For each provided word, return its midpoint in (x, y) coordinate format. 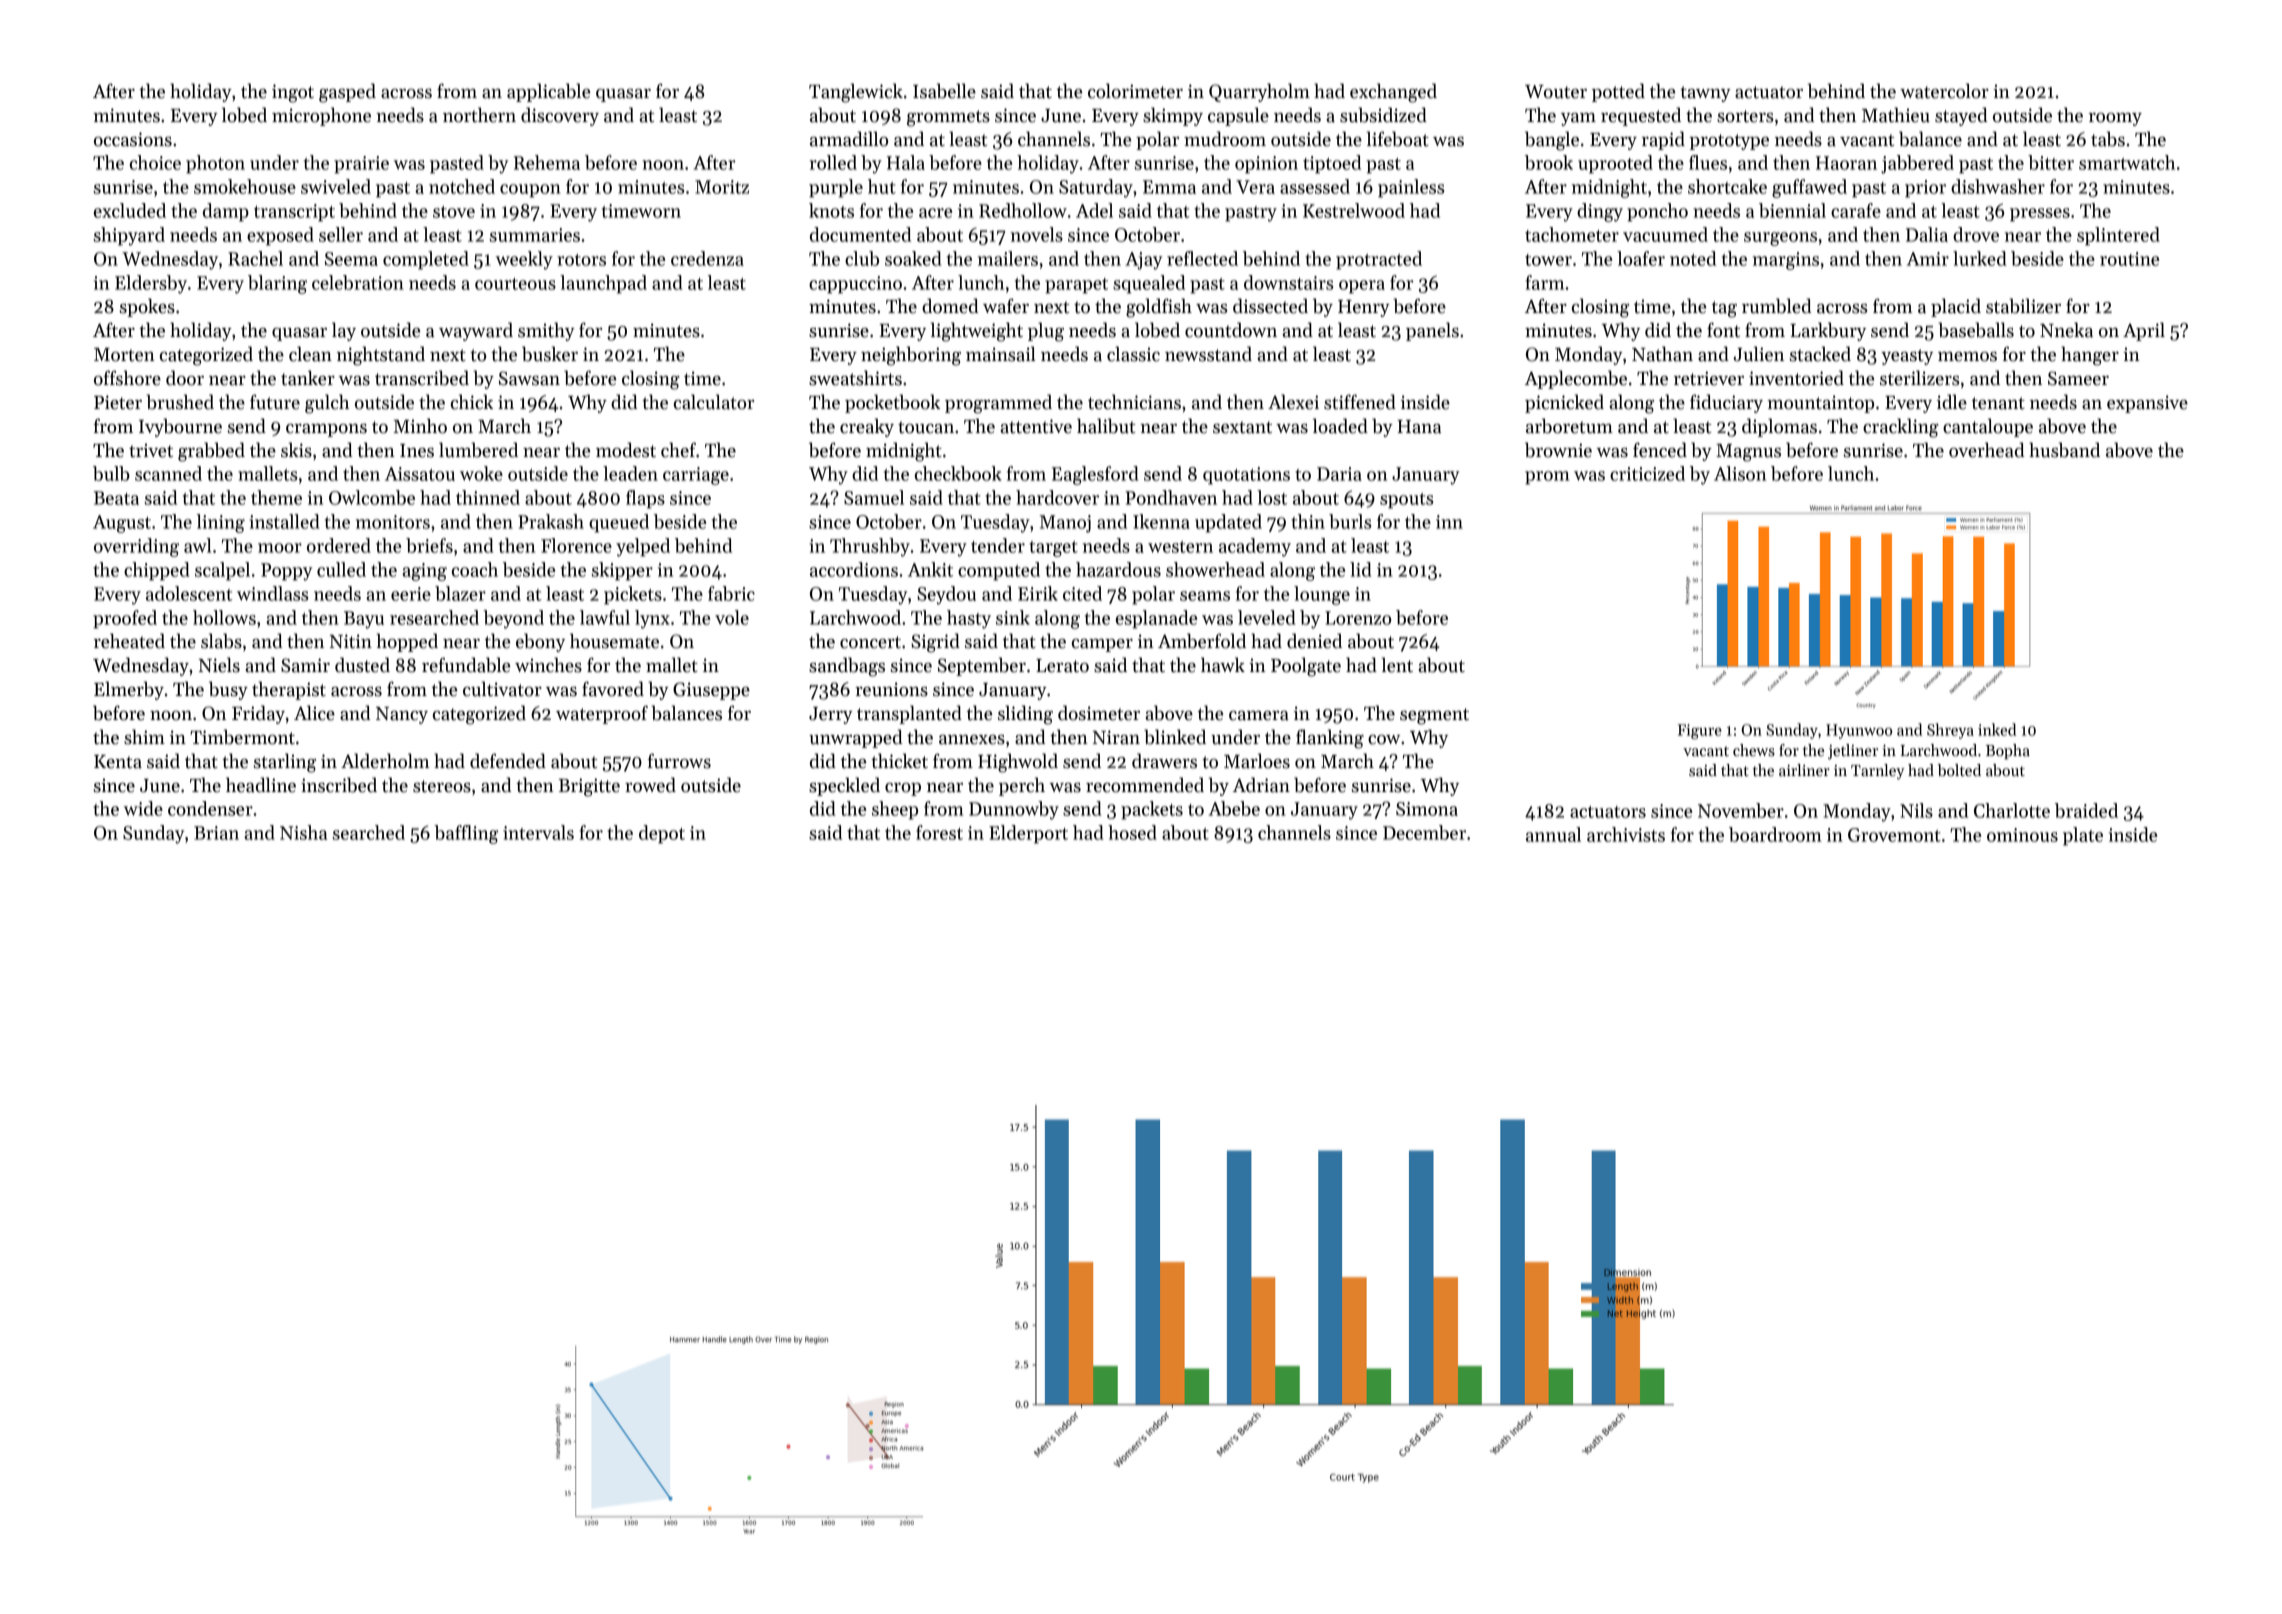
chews (1754, 750)
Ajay (1144, 261)
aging (424, 572)
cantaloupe (1988, 427)
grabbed (211, 452)
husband (2064, 450)
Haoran (1846, 163)
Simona (1427, 809)
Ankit (930, 569)
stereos (442, 786)
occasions (133, 139)
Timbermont (242, 737)
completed (426, 260)
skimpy (1173, 116)
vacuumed (1665, 234)
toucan (926, 427)
